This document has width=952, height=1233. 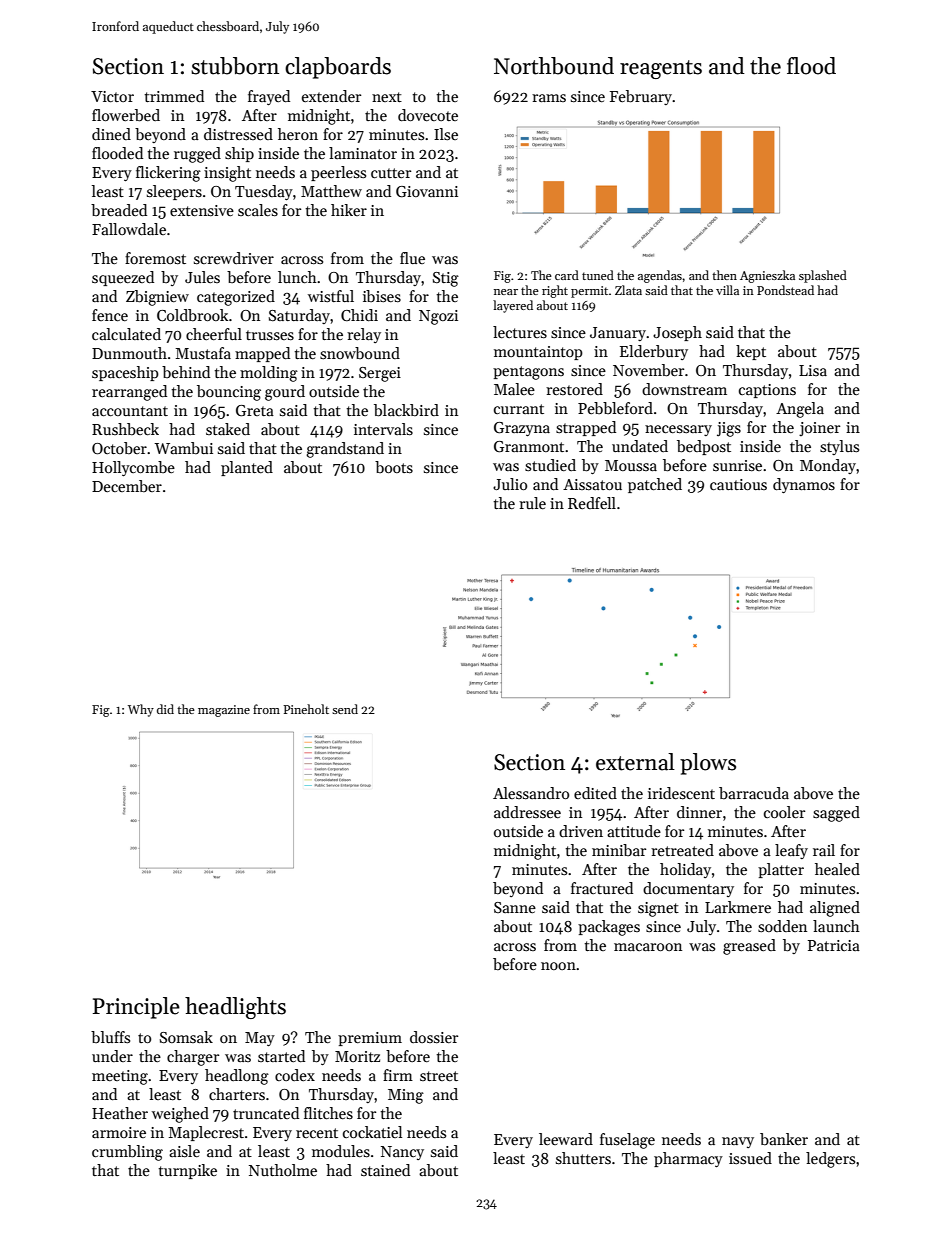 What do you see at coordinates (112, 96) in the document?
I see `Victor` at bounding box center [112, 96].
